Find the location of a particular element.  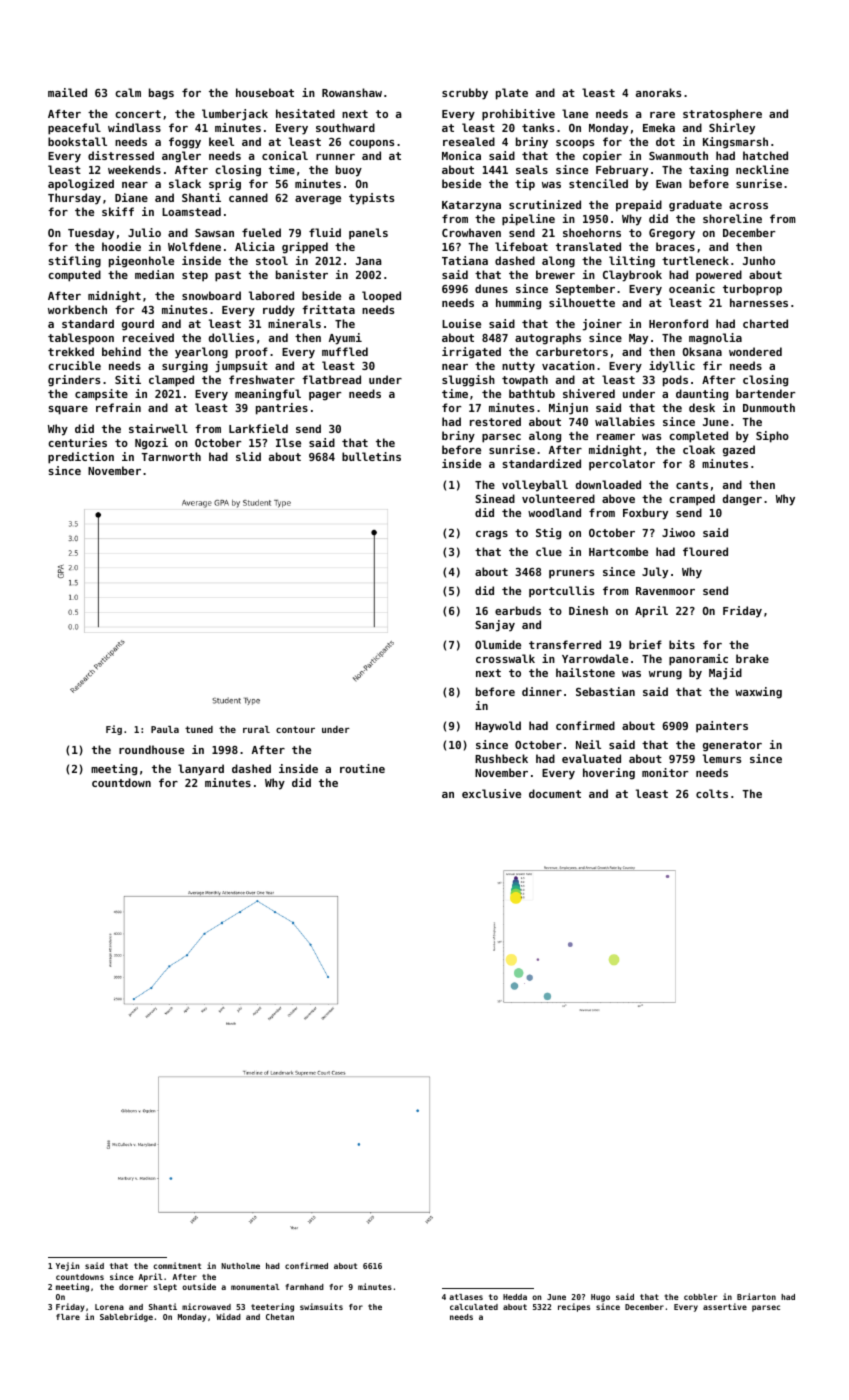

roundhouse is located at coordinates (151, 749).
